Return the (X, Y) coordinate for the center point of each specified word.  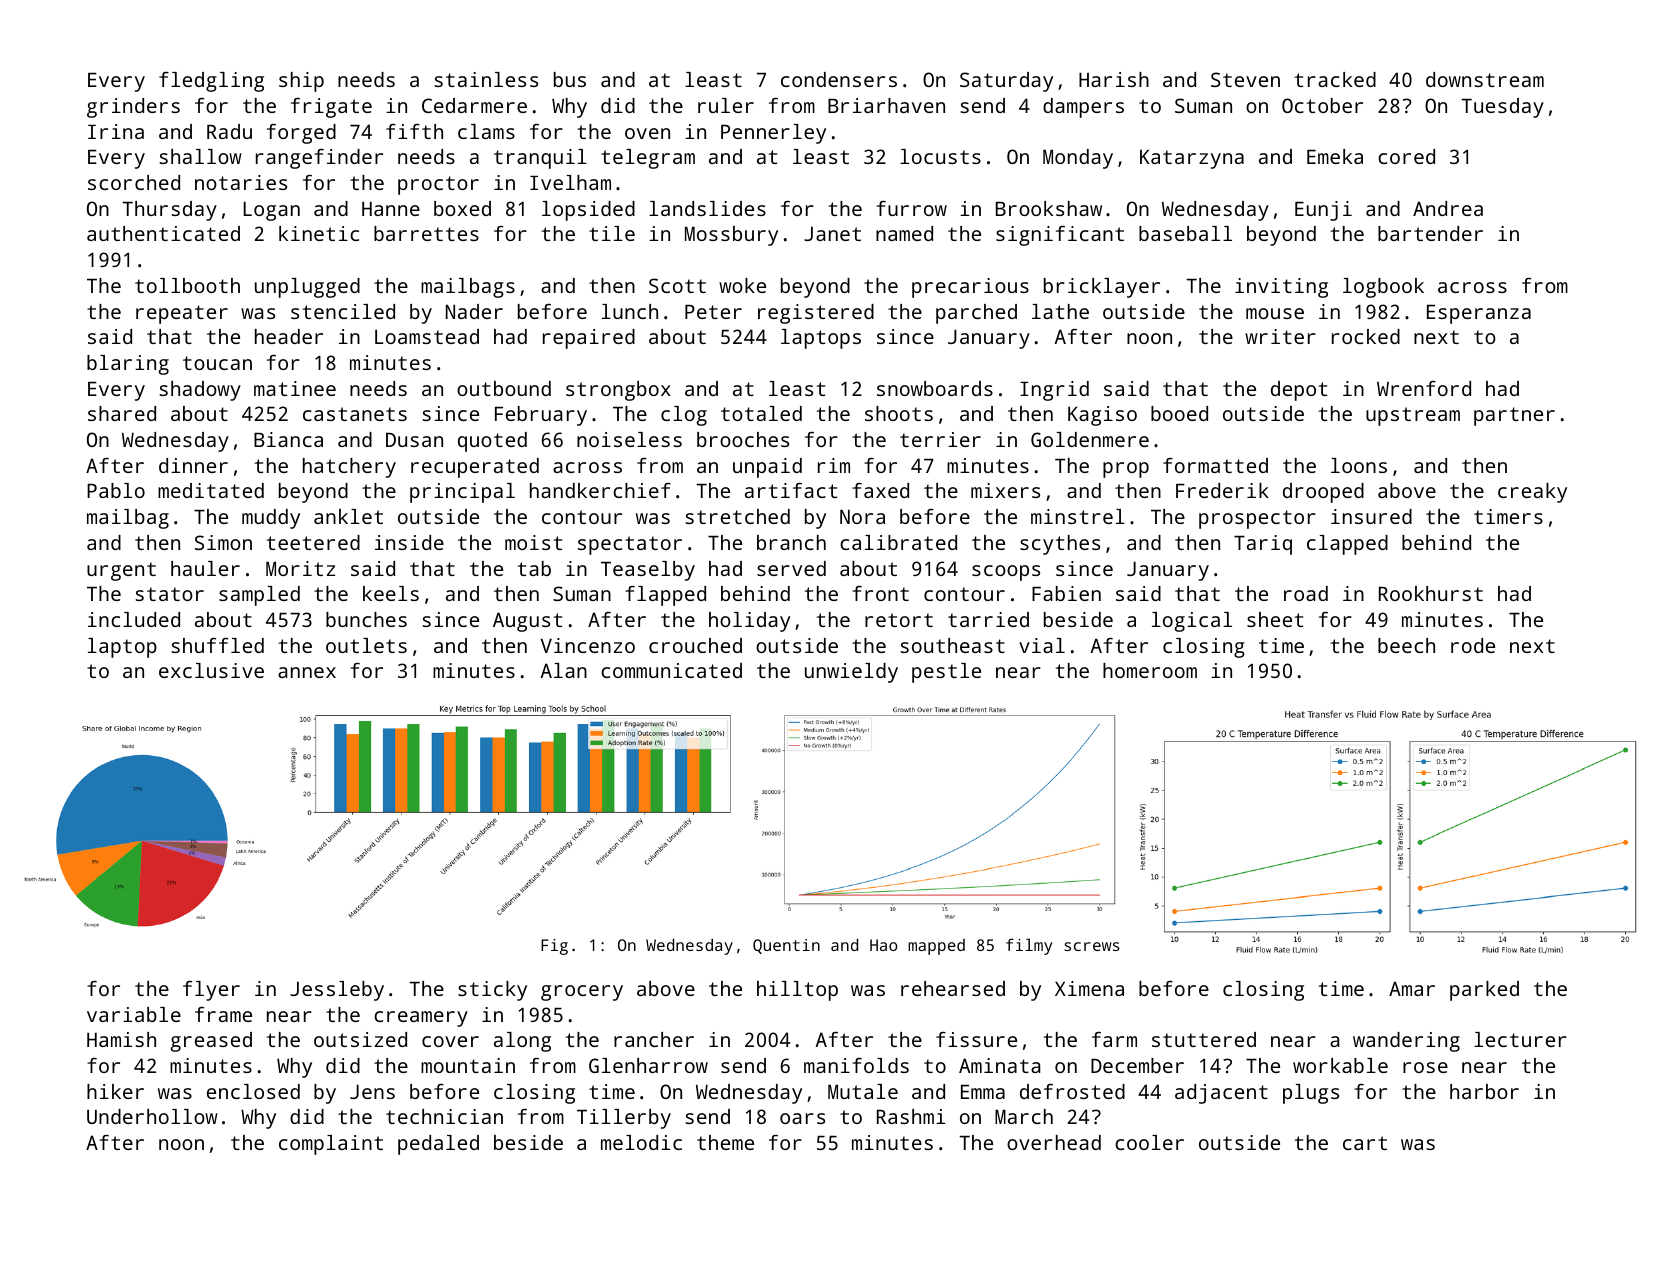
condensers (839, 79)
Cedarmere (474, 105)
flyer (211, 991)
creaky (1532, 493)
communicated (671, 670)
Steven (1245, 79)
